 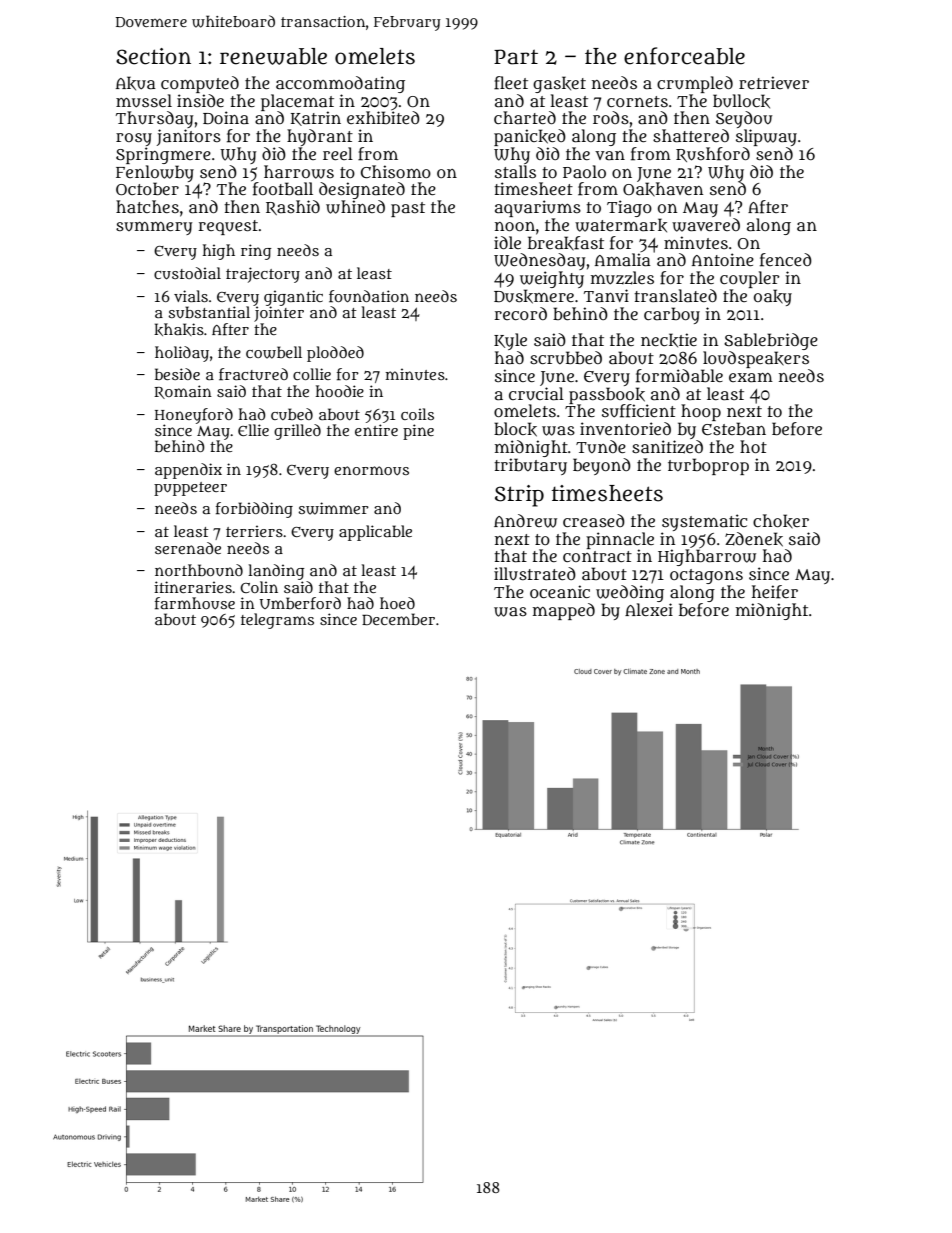 What do you see at coordinates (516, 57) in the screenshot?
I see `Part` at bounding box center [516, 57].
